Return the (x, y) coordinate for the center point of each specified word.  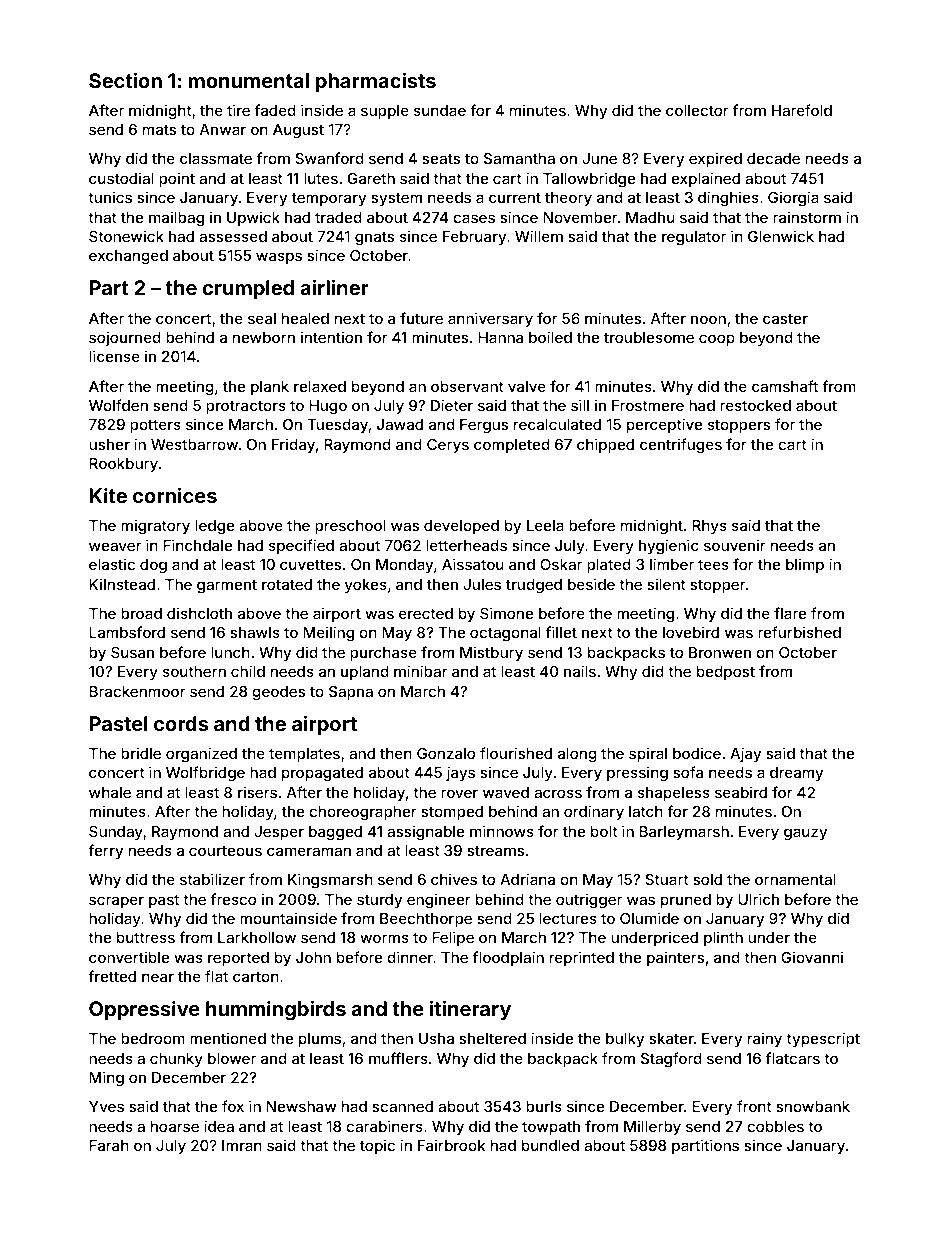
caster (785, 318)
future (421, 318)
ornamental (795, 879)
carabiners (384, 1126)
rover (459, 793)
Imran (242, 1145)
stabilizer (212, 879)
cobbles (775, 1126)
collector (697, 110)
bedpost (726, 673)
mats (159, 130)
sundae (440, 110)
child (248, 671)
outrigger (589, 901)
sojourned (125, 338)
